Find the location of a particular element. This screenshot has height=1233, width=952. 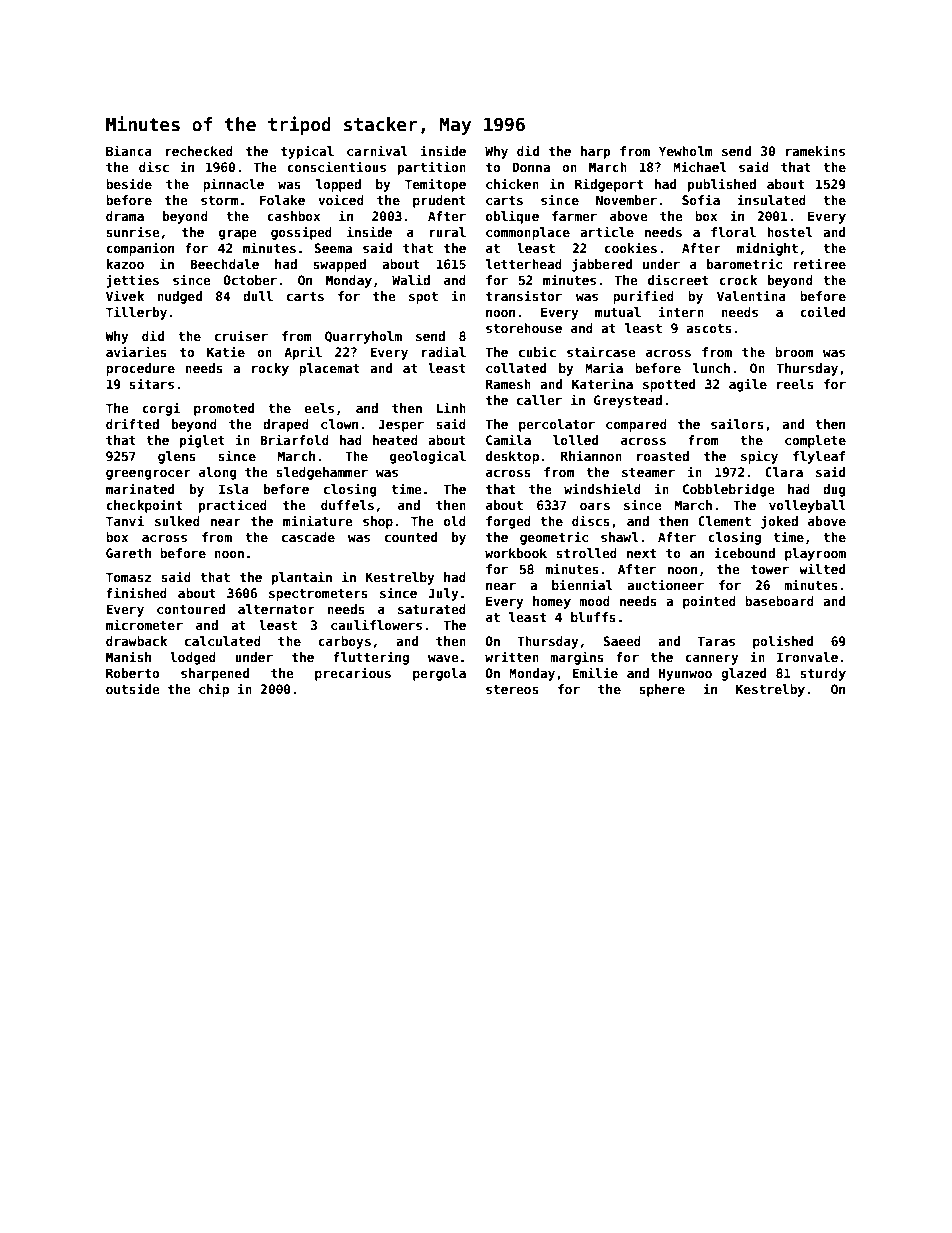

typical is located at coordinates (307, 152).
